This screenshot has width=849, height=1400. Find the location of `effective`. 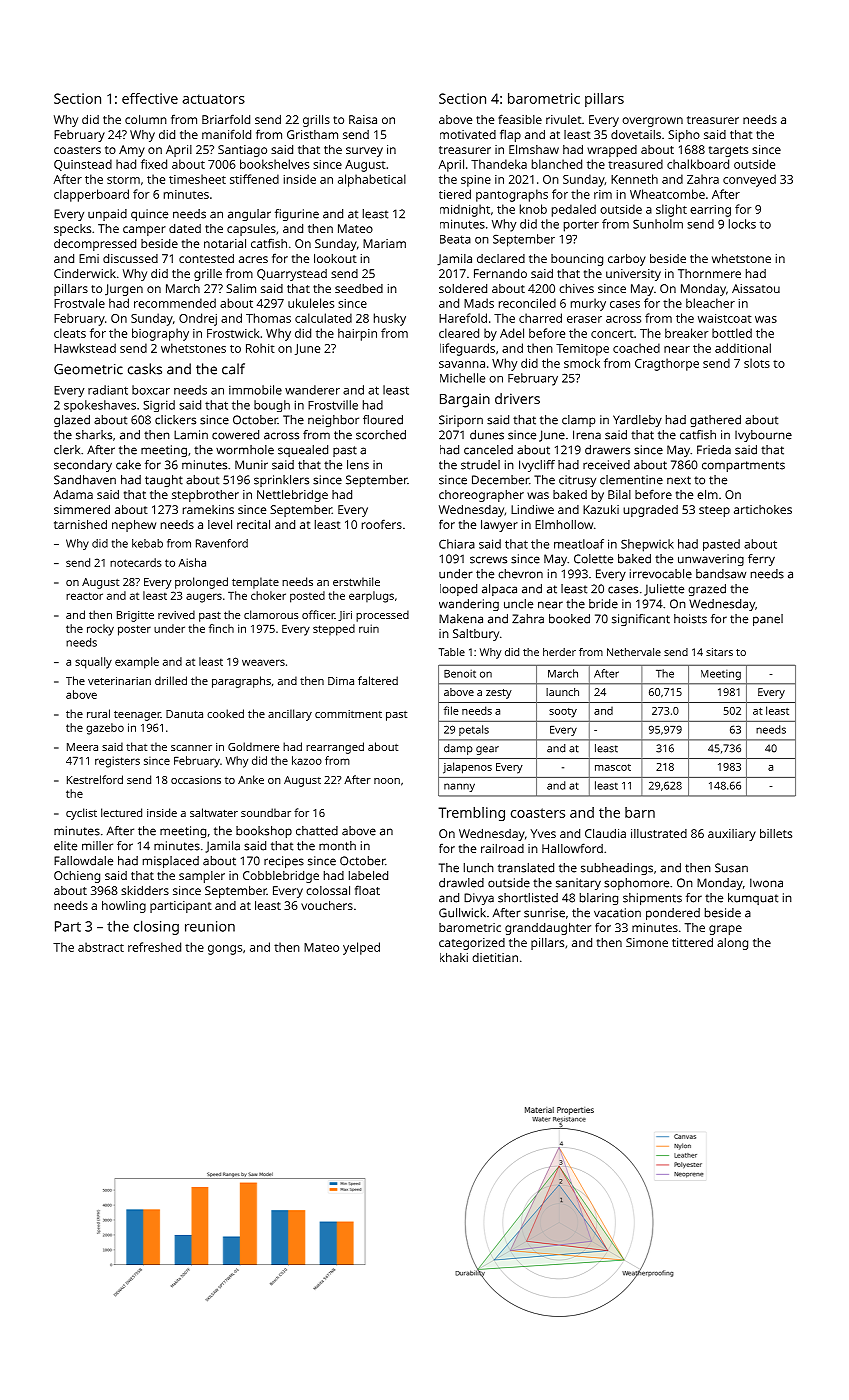

effective is located at coordinates (150, 98).
